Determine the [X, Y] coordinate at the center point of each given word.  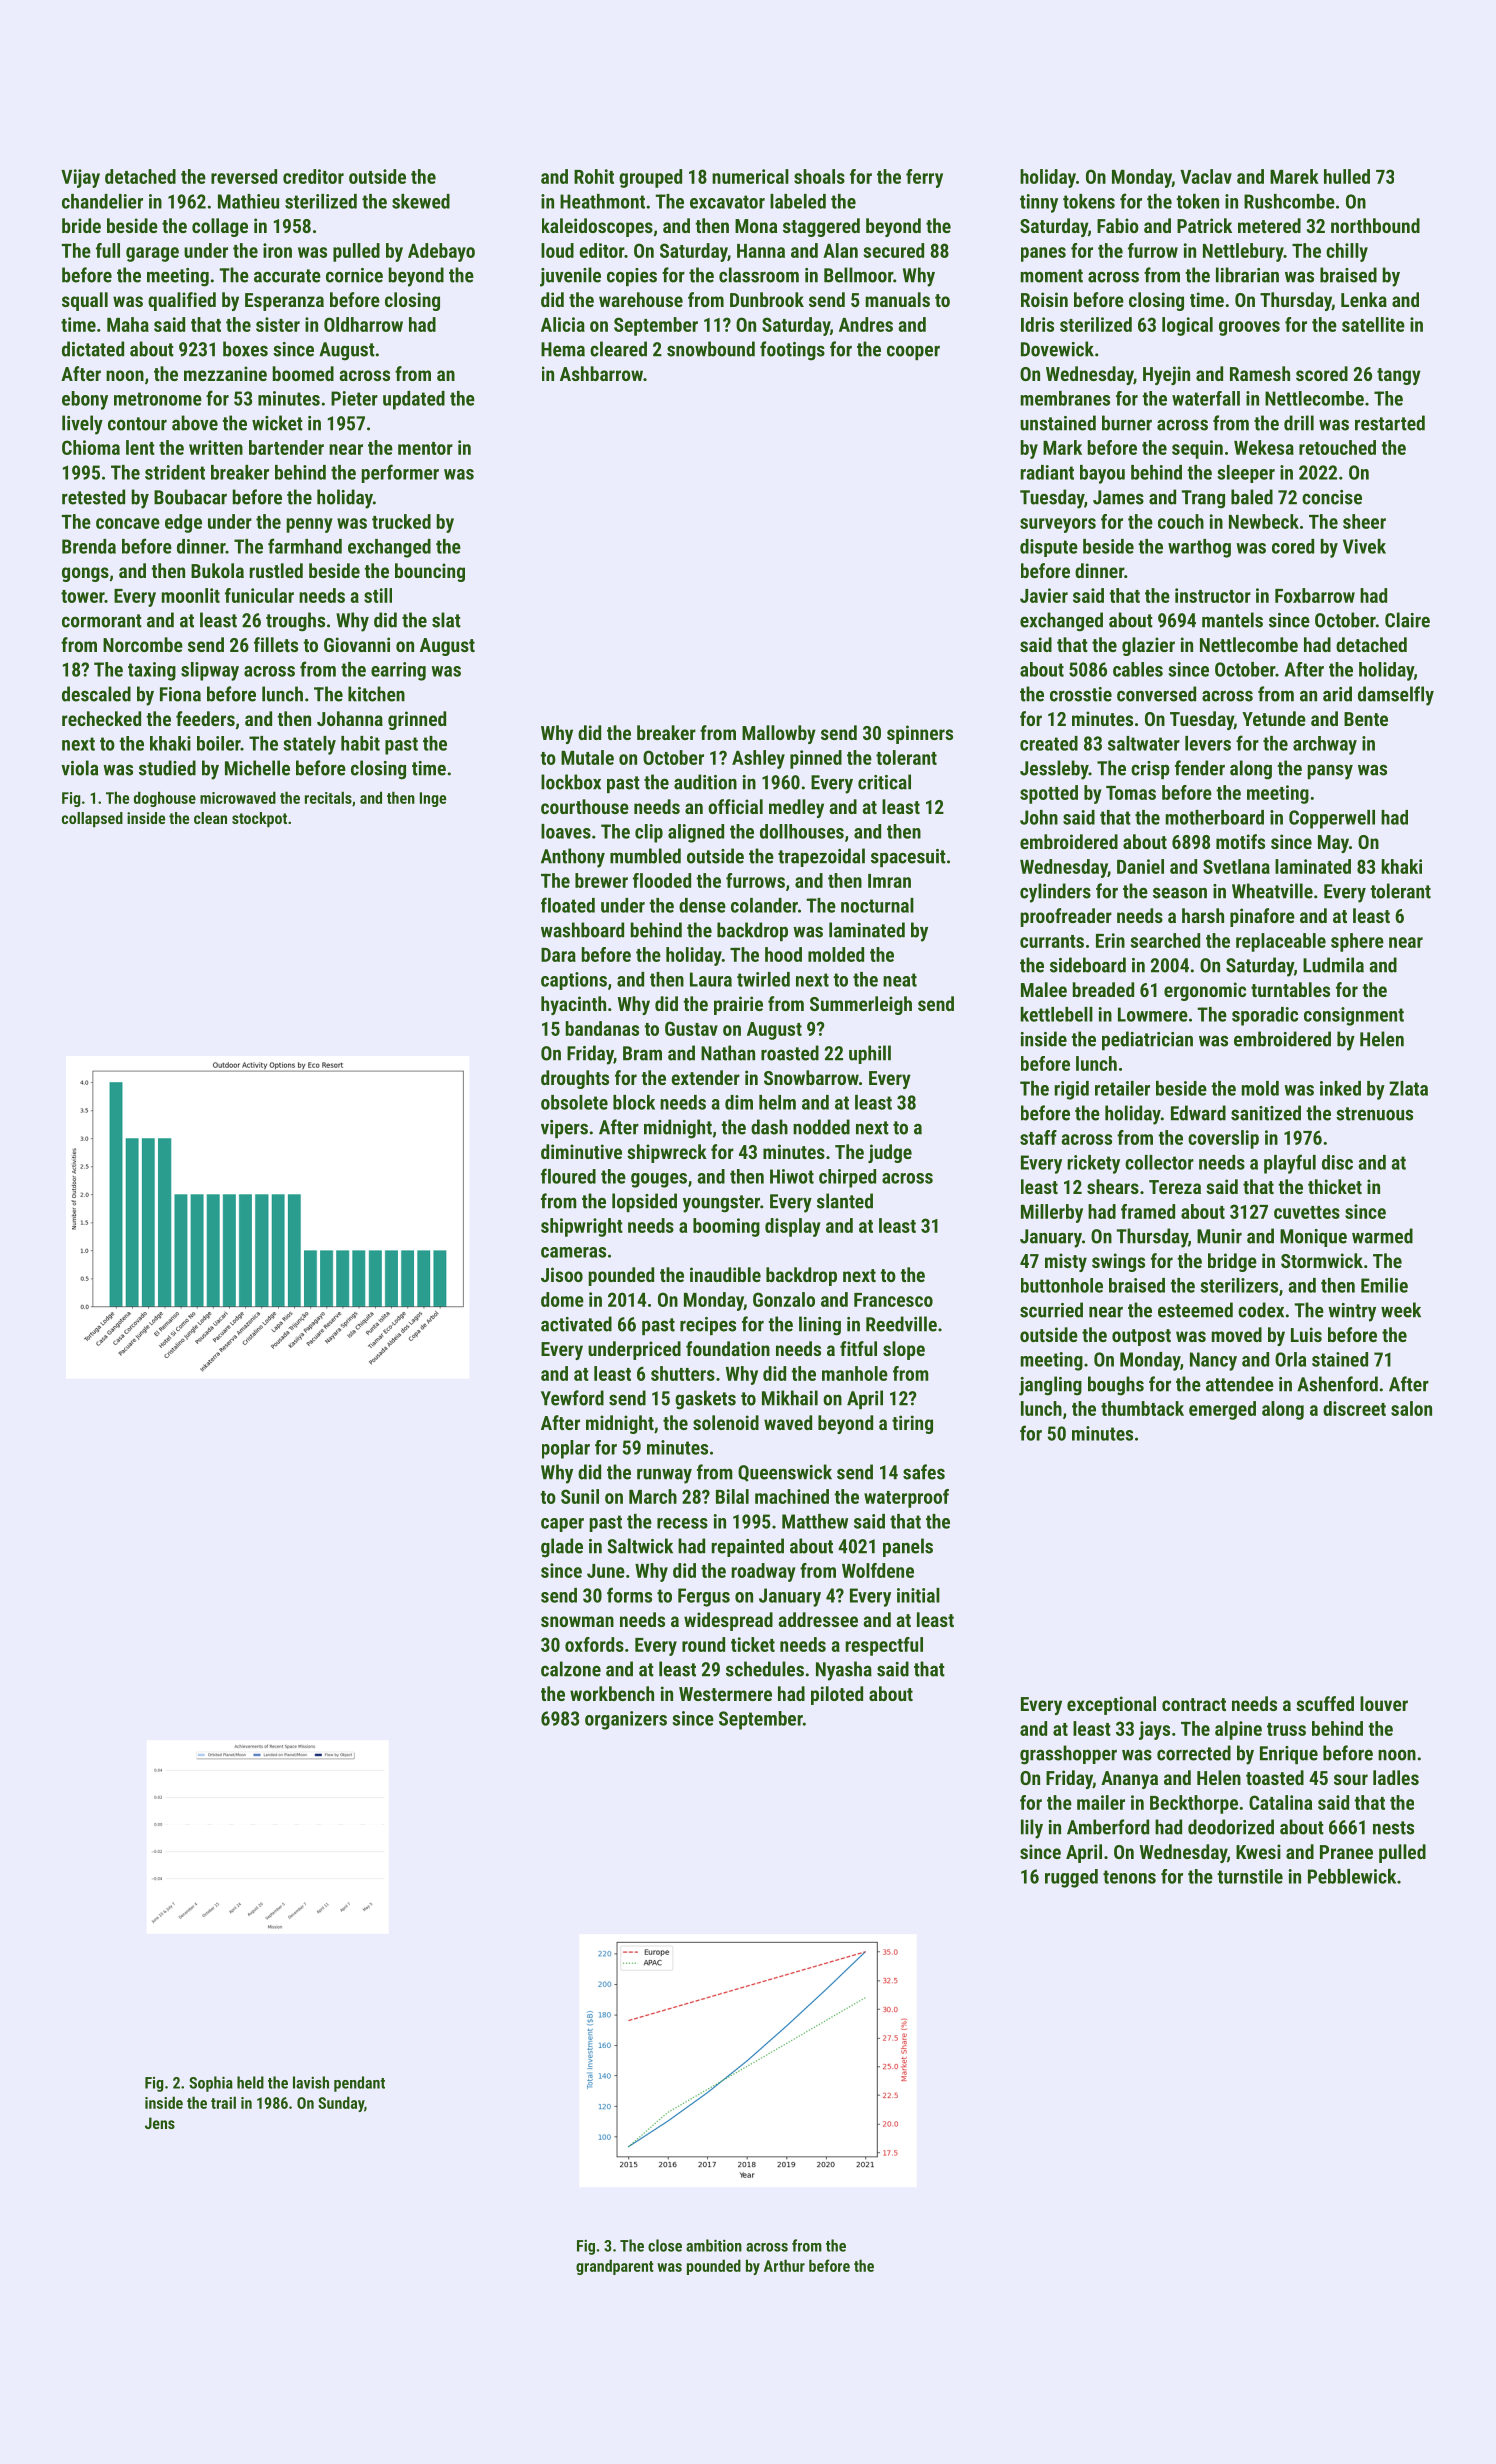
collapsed [92, 819]
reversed [244, 176]
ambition [714, 2245]
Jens [160, 2123]
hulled [1347, 176]
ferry [924, 178]
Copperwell [1332, 819]
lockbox [571, 782]
